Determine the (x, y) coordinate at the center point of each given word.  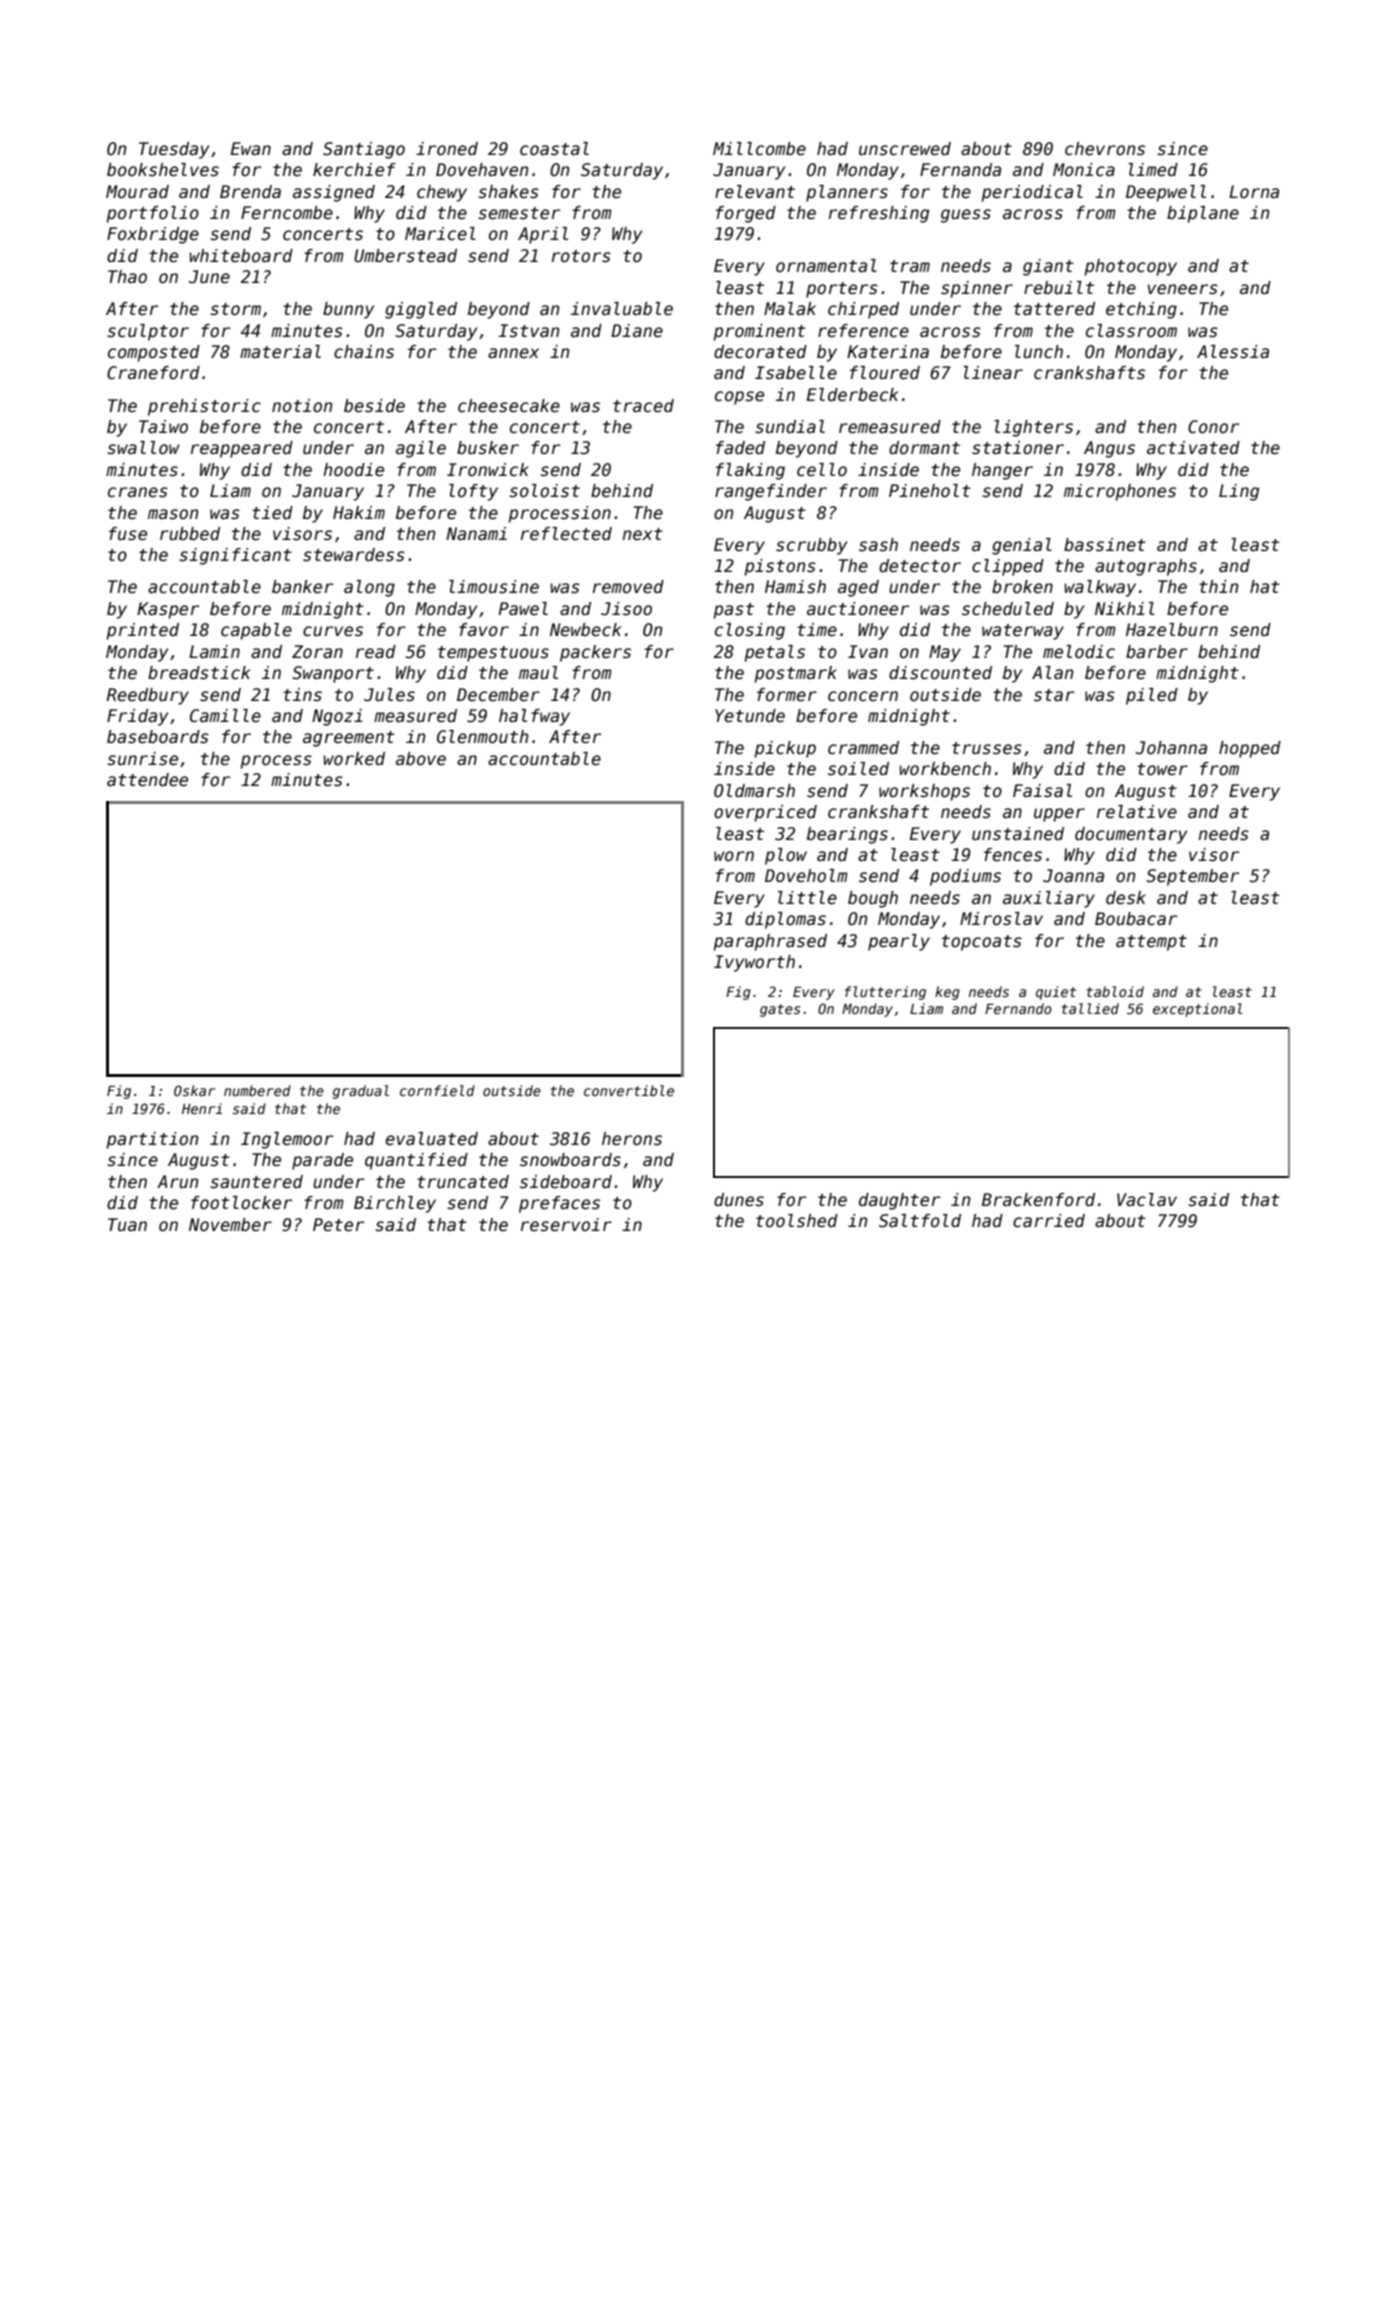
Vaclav (1147, 1200)
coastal (554, 149)
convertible (629, 1090)
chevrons (1105, 149)
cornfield (437, 1090)
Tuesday (174, 150)
